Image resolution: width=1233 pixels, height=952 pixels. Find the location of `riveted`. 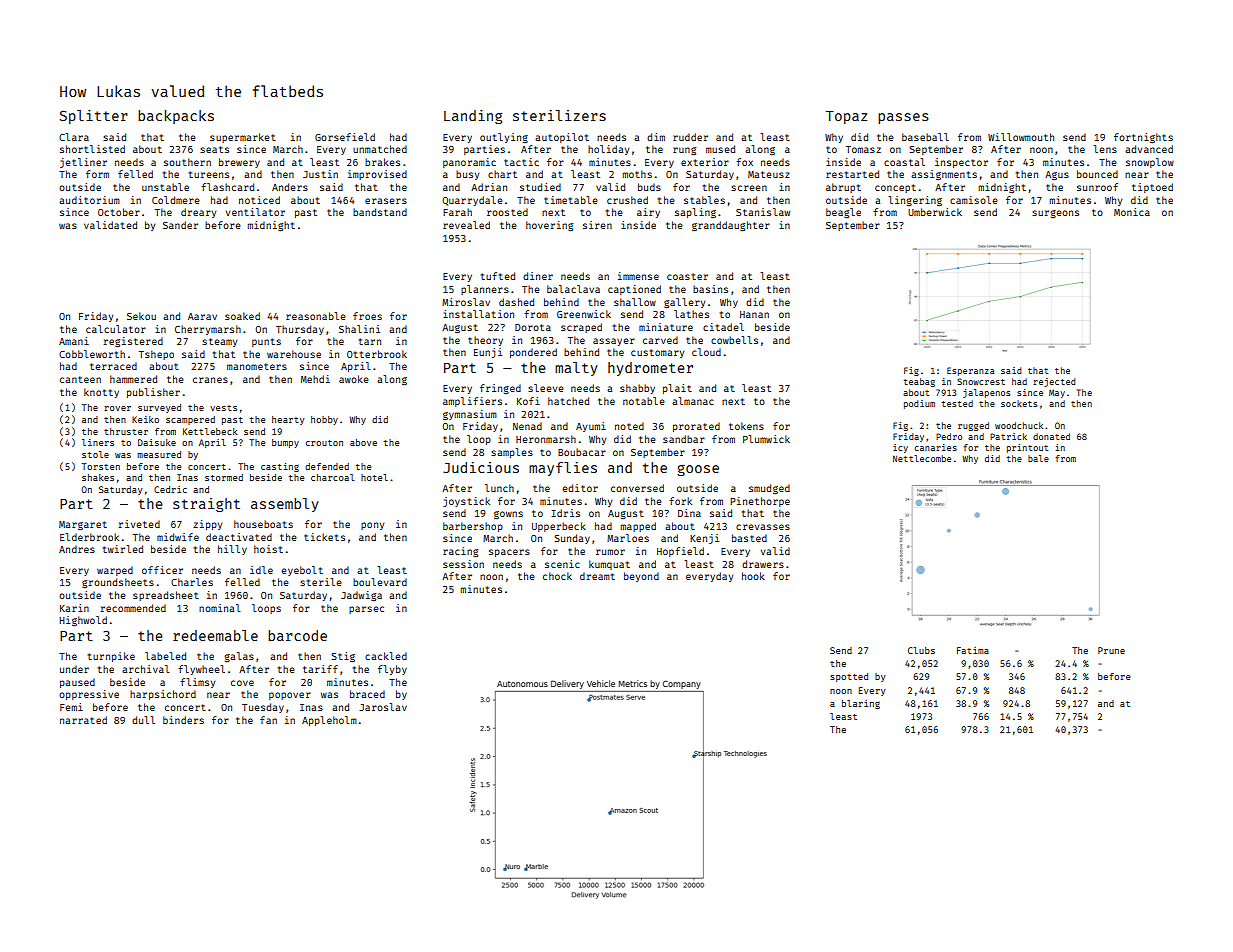

riveted is located at coordinates (139, 524).
